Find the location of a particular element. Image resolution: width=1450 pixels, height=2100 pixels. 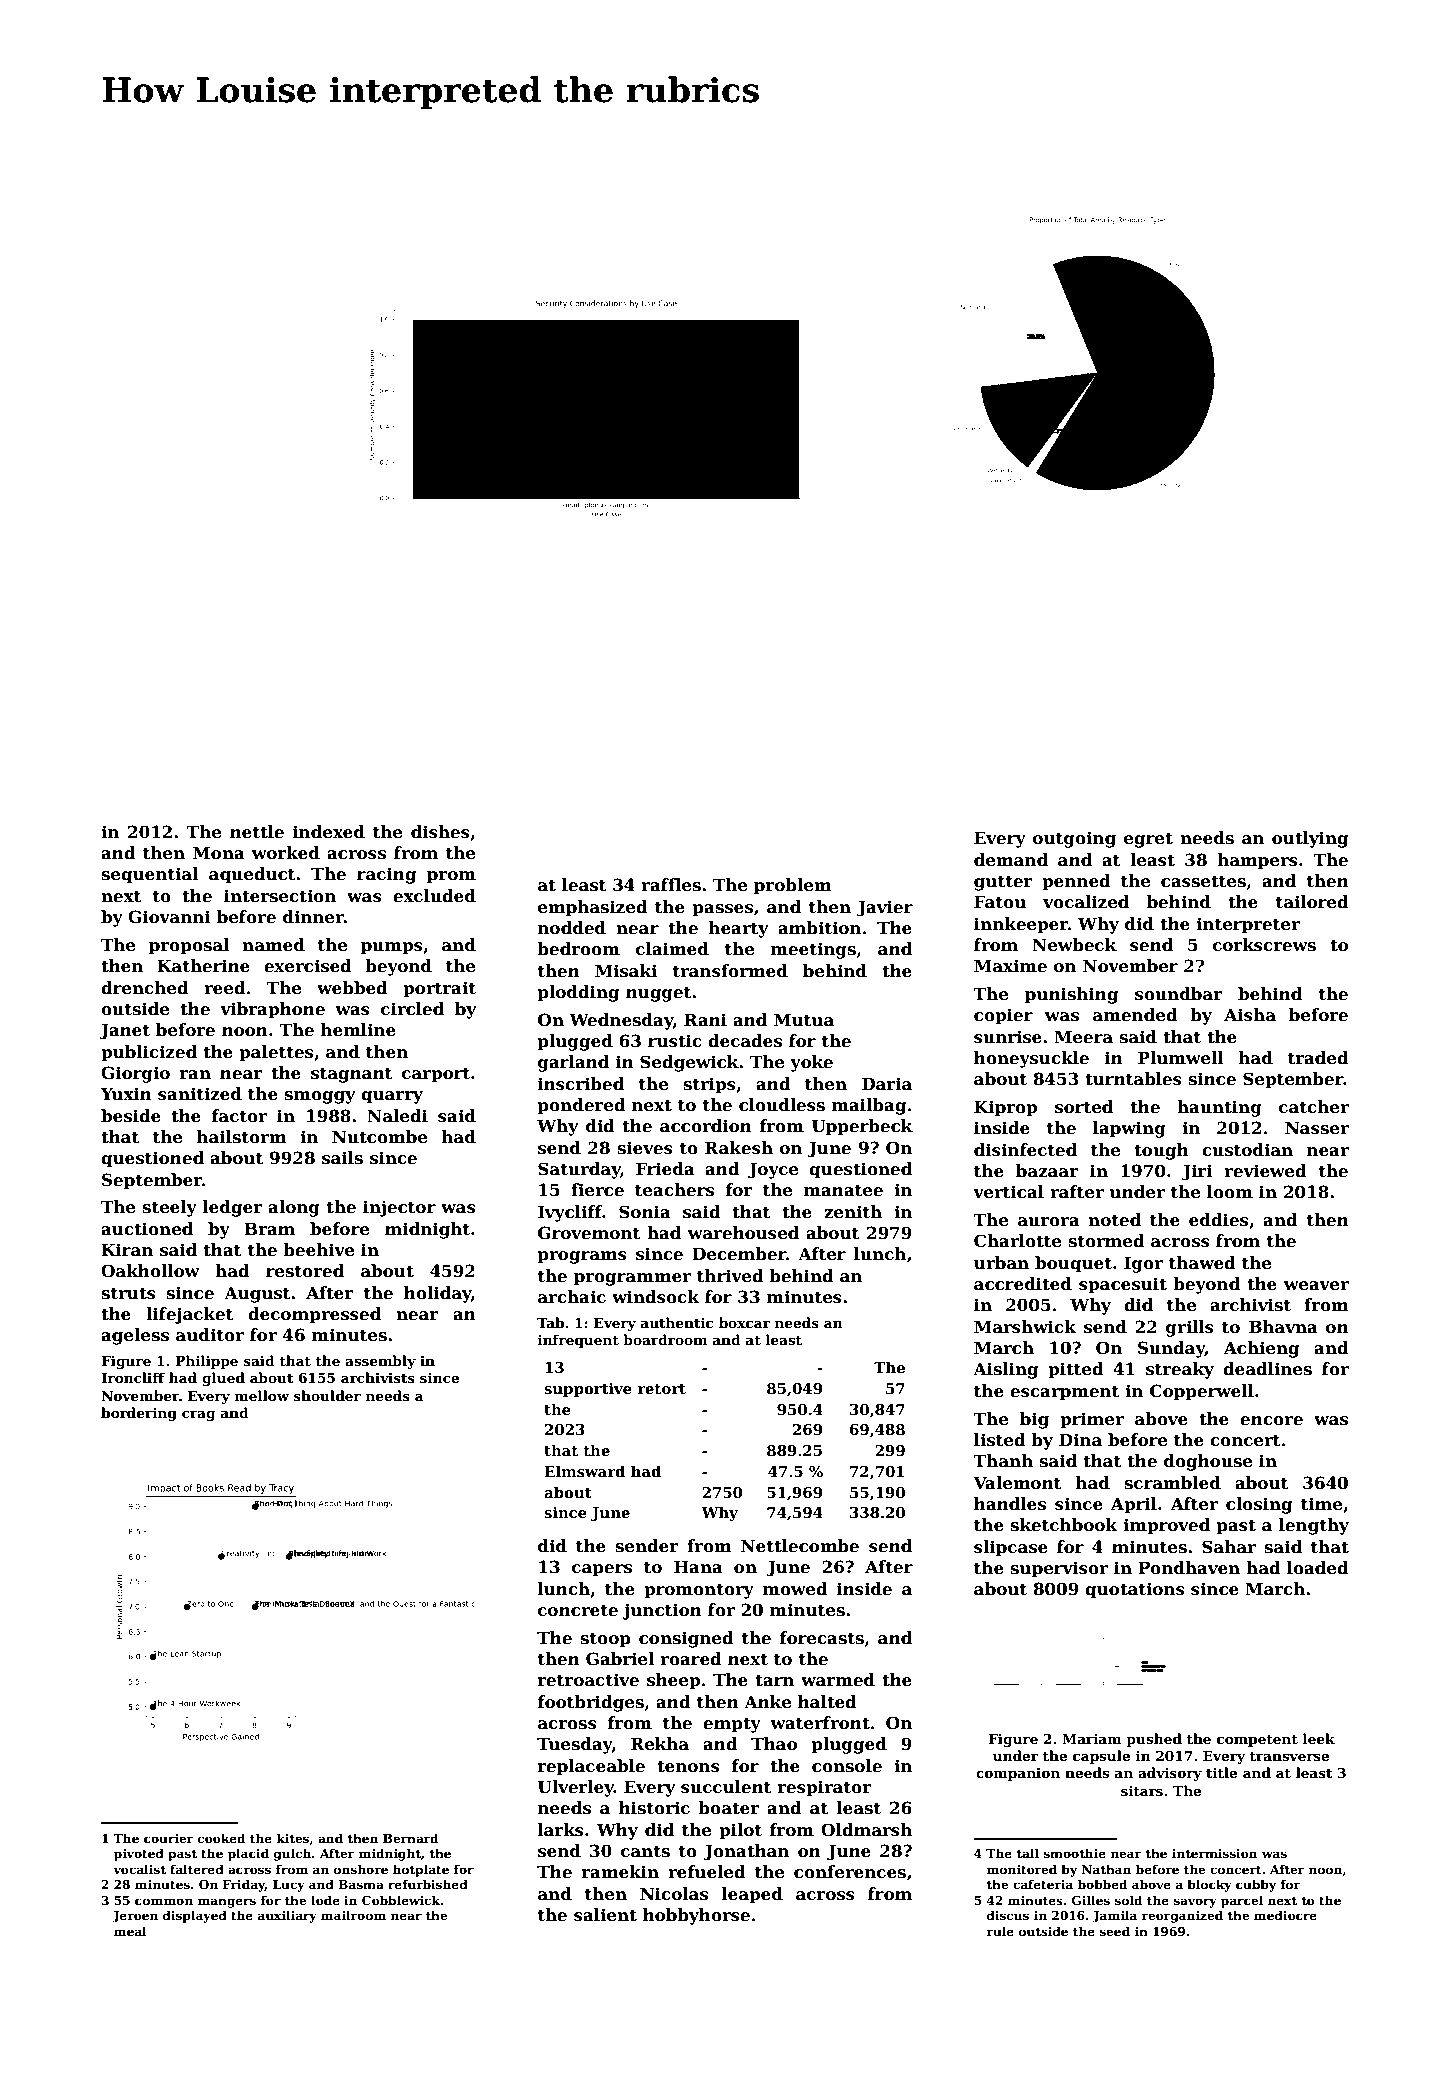

halted is located at coordinates (827, 1702).
